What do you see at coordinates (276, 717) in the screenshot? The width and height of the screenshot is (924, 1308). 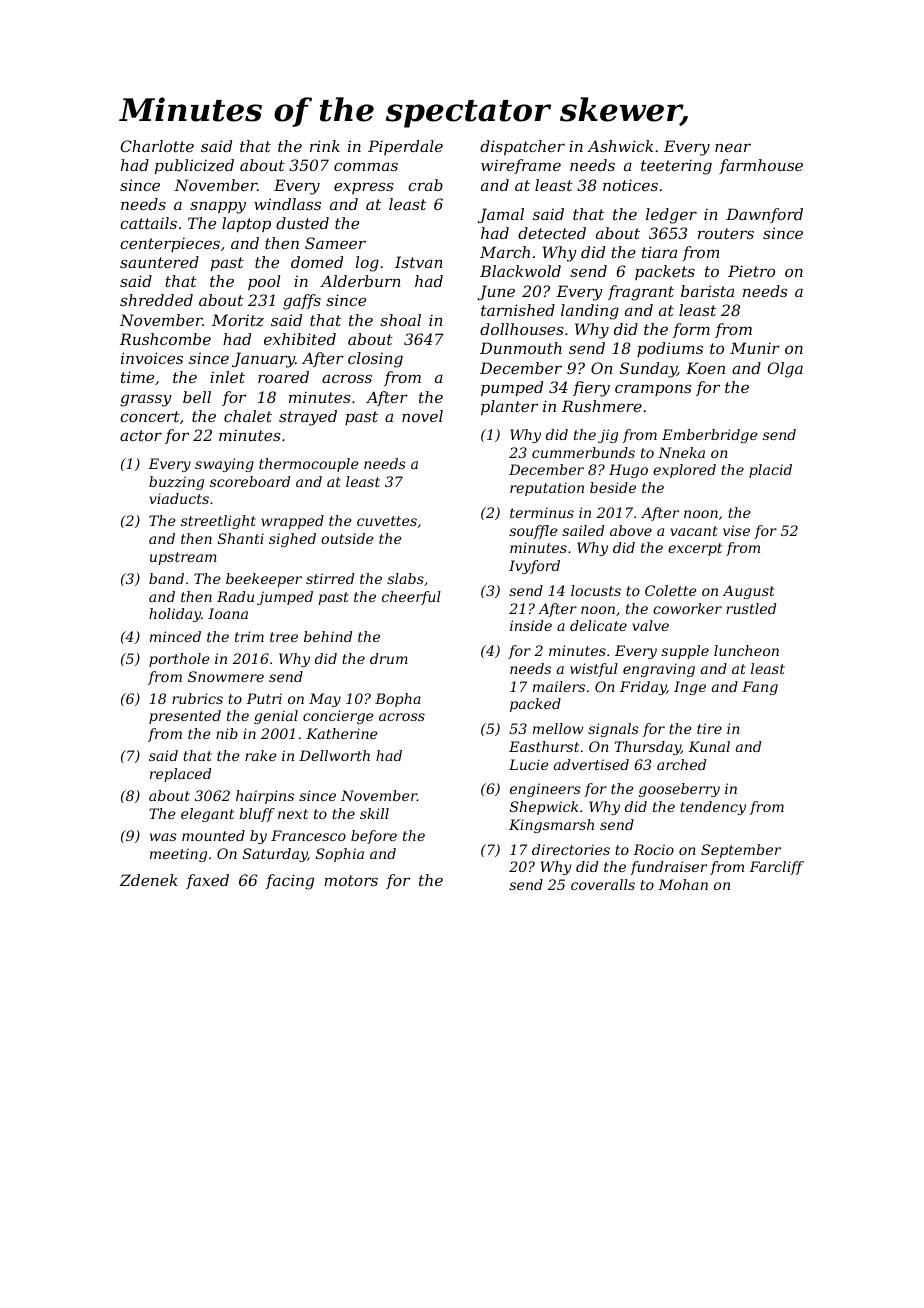 I see `genial` at bounding box center [276, 717].
